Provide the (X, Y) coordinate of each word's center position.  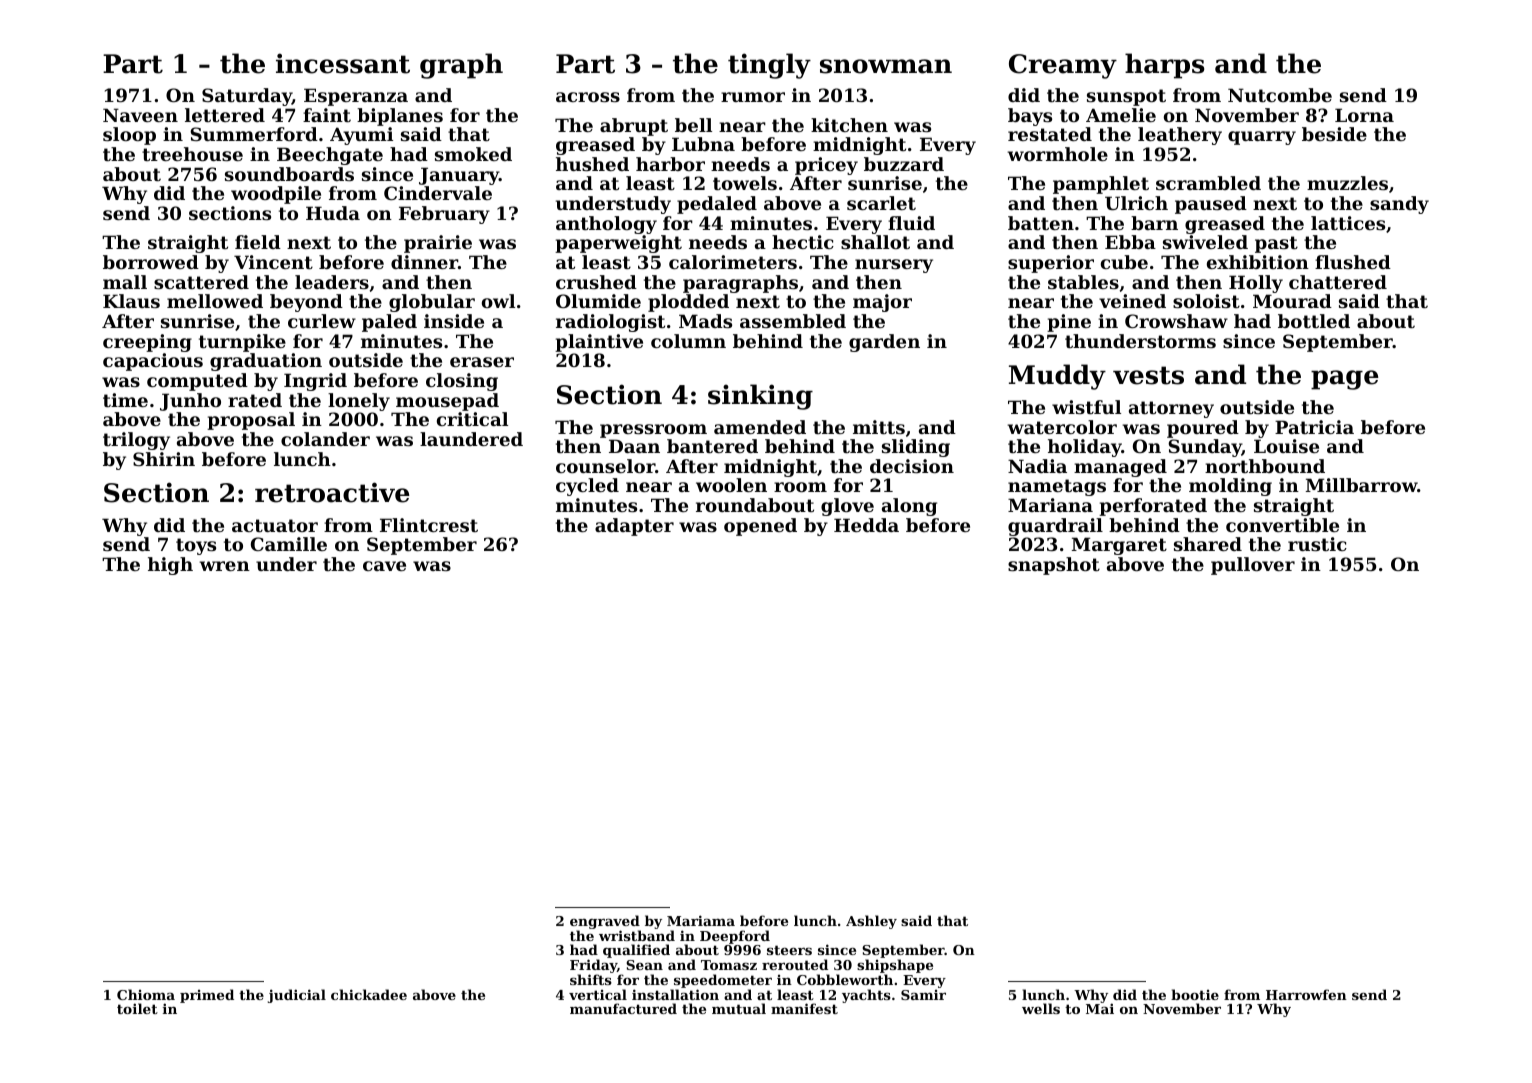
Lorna (1364, 115)
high (170, 566)
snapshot (1054, 566)
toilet (137, 1008)
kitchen (849, 125)
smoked (473, 154)
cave (384, 566)
